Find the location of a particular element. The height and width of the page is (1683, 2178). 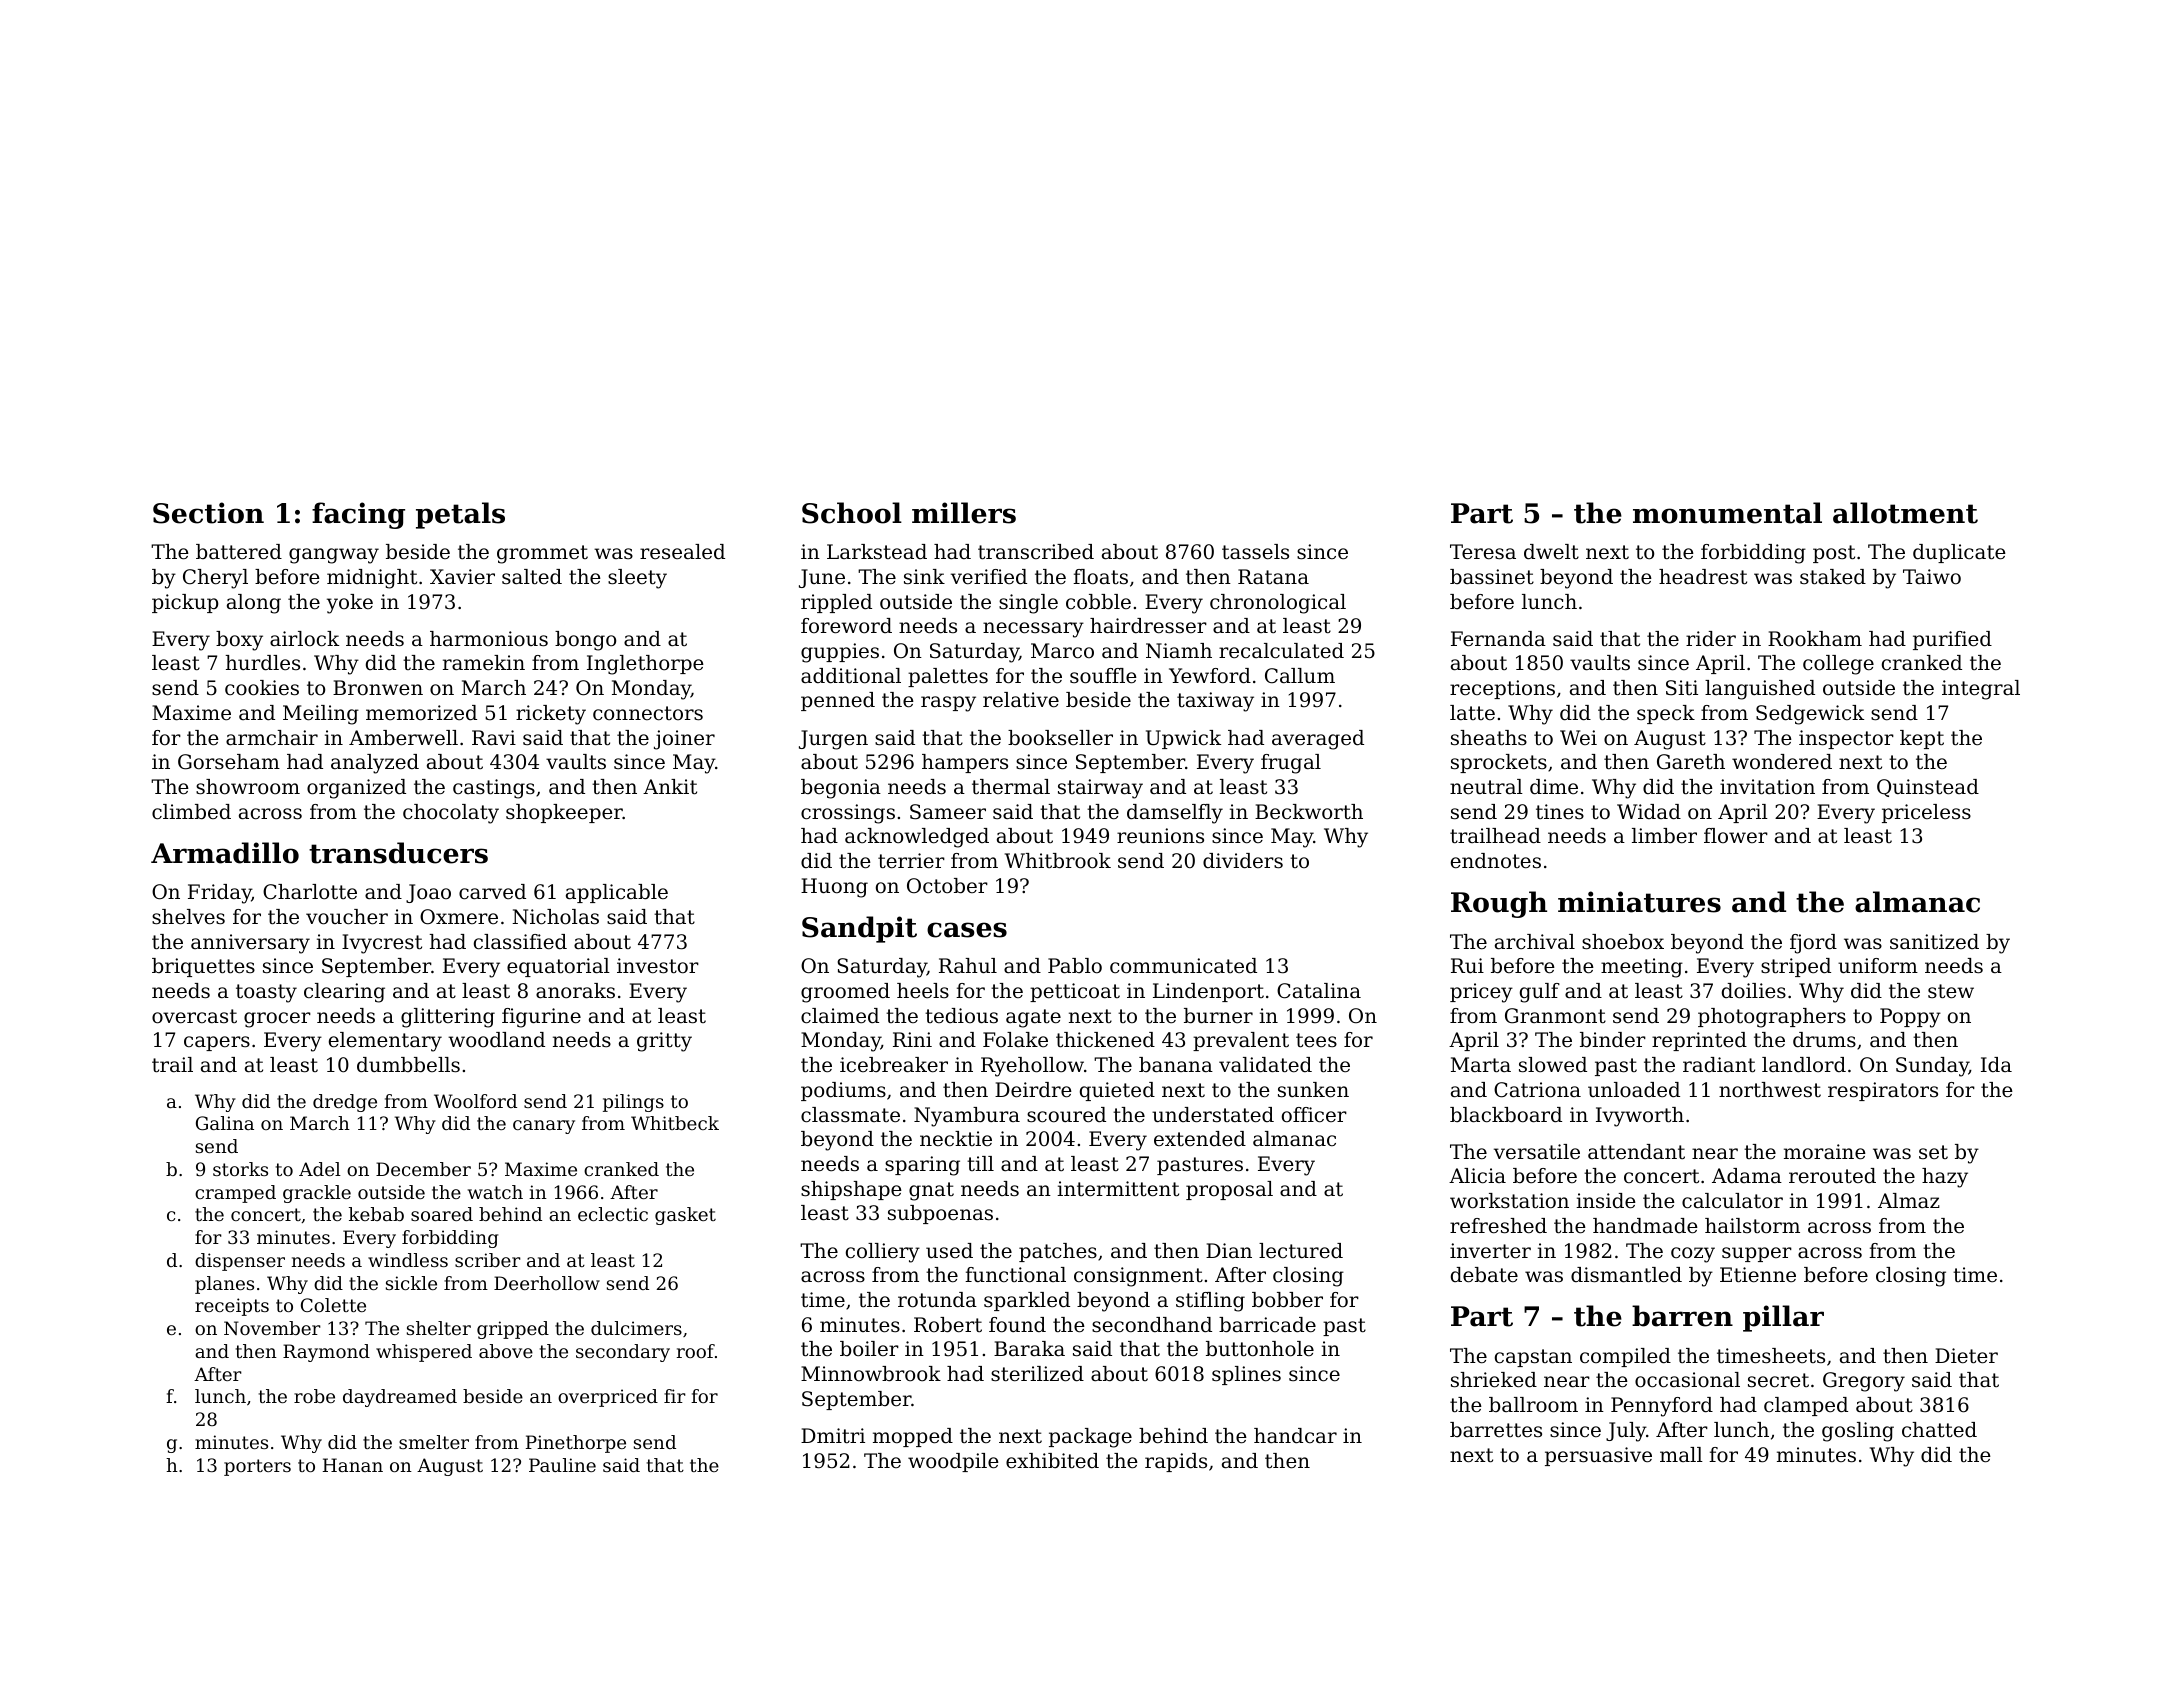

Section is located at coordinates (208, 513).
